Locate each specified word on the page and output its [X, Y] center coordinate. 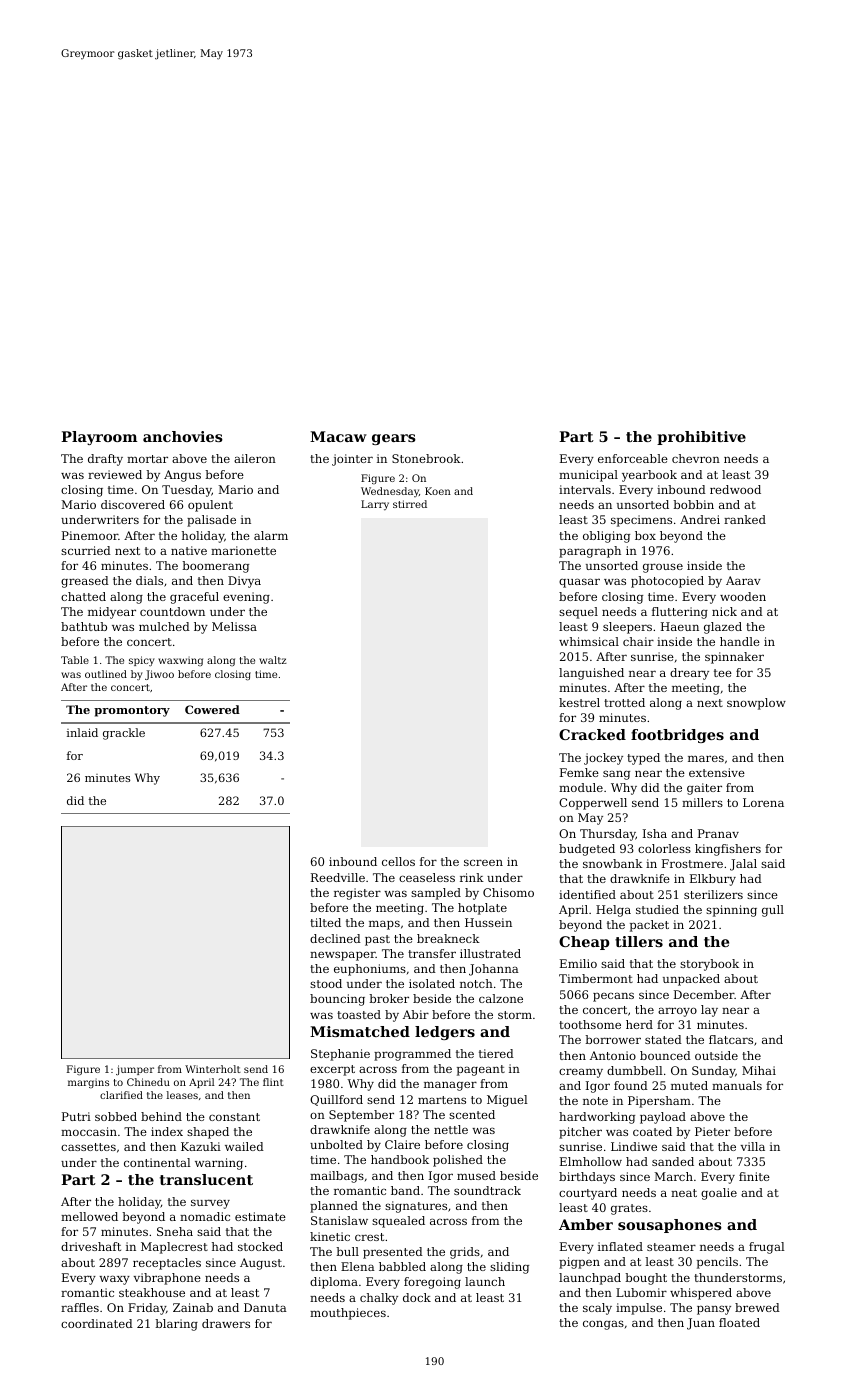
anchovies [183, 436]
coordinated [97, 1323]
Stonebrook [426, 458]
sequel [578, 613]
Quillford [336, 1100]
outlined [106, 674]
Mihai [759, 1070]
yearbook [649, 476]
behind [161, 1116]
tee [723, 673]
